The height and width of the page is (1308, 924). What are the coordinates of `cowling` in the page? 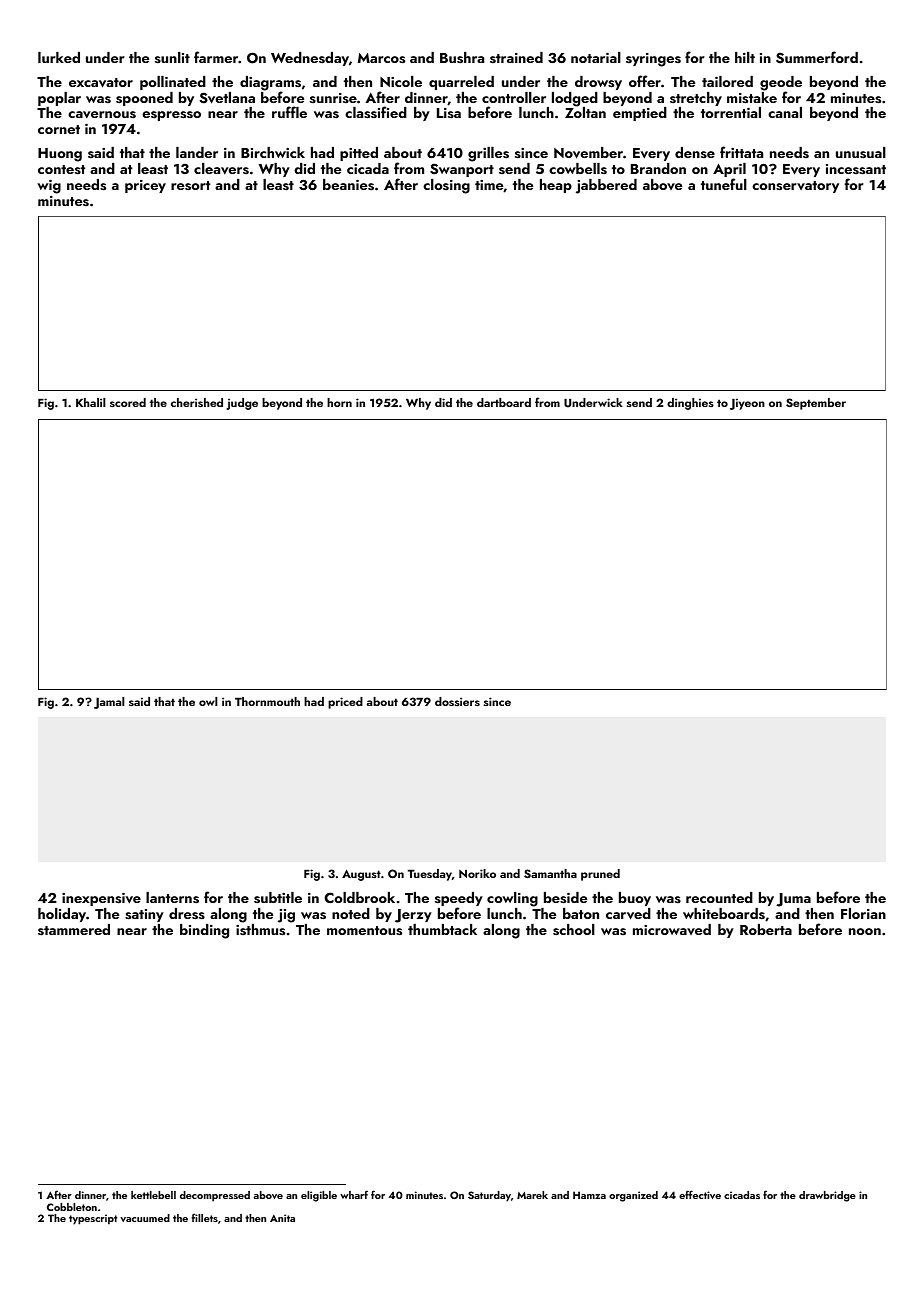 It's located at (512, 899).
